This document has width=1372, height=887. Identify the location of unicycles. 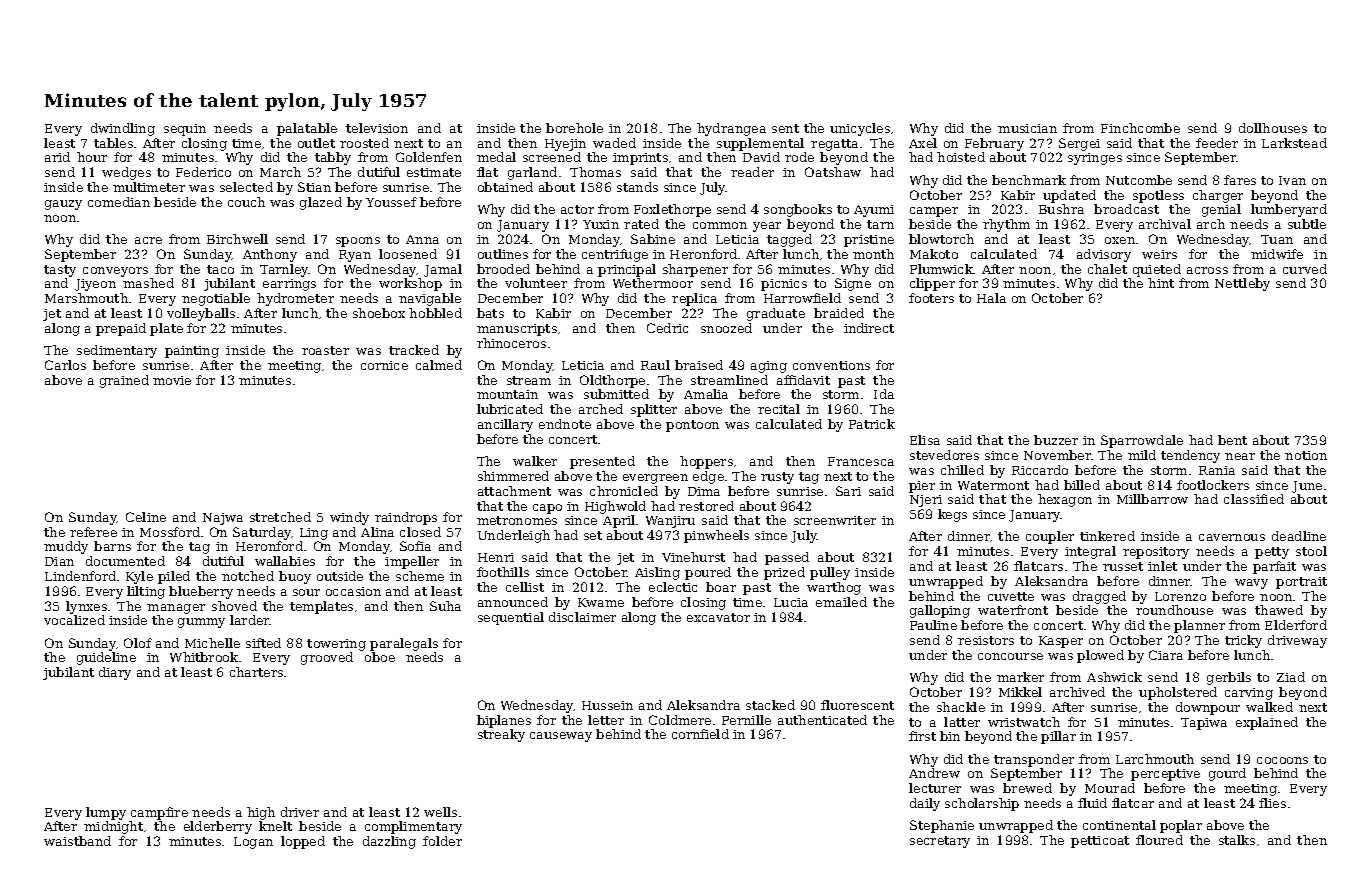
(860, 129).
